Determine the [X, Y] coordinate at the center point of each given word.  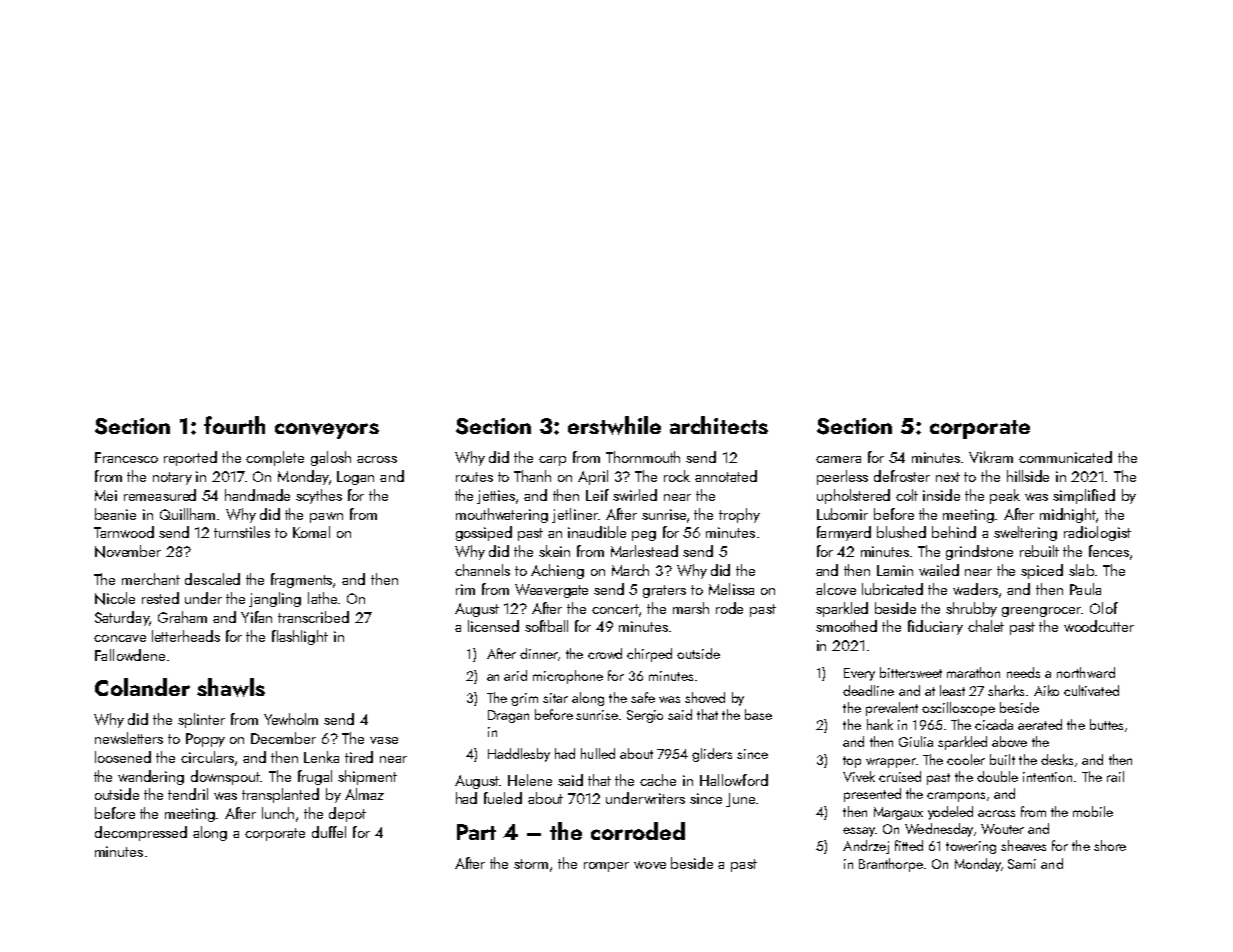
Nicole [115, 598]
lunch [278, 813]
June [740, 800]
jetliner [575, 515]
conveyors [327, 431]
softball [546, 626]
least [952, 690]
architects [719, 425]
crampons [956, 797]
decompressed [141, 833]
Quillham [187, 514]
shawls [231, 687]
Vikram [991, 457]
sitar [555, 698]
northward [1086, 672]
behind [954, 532]
